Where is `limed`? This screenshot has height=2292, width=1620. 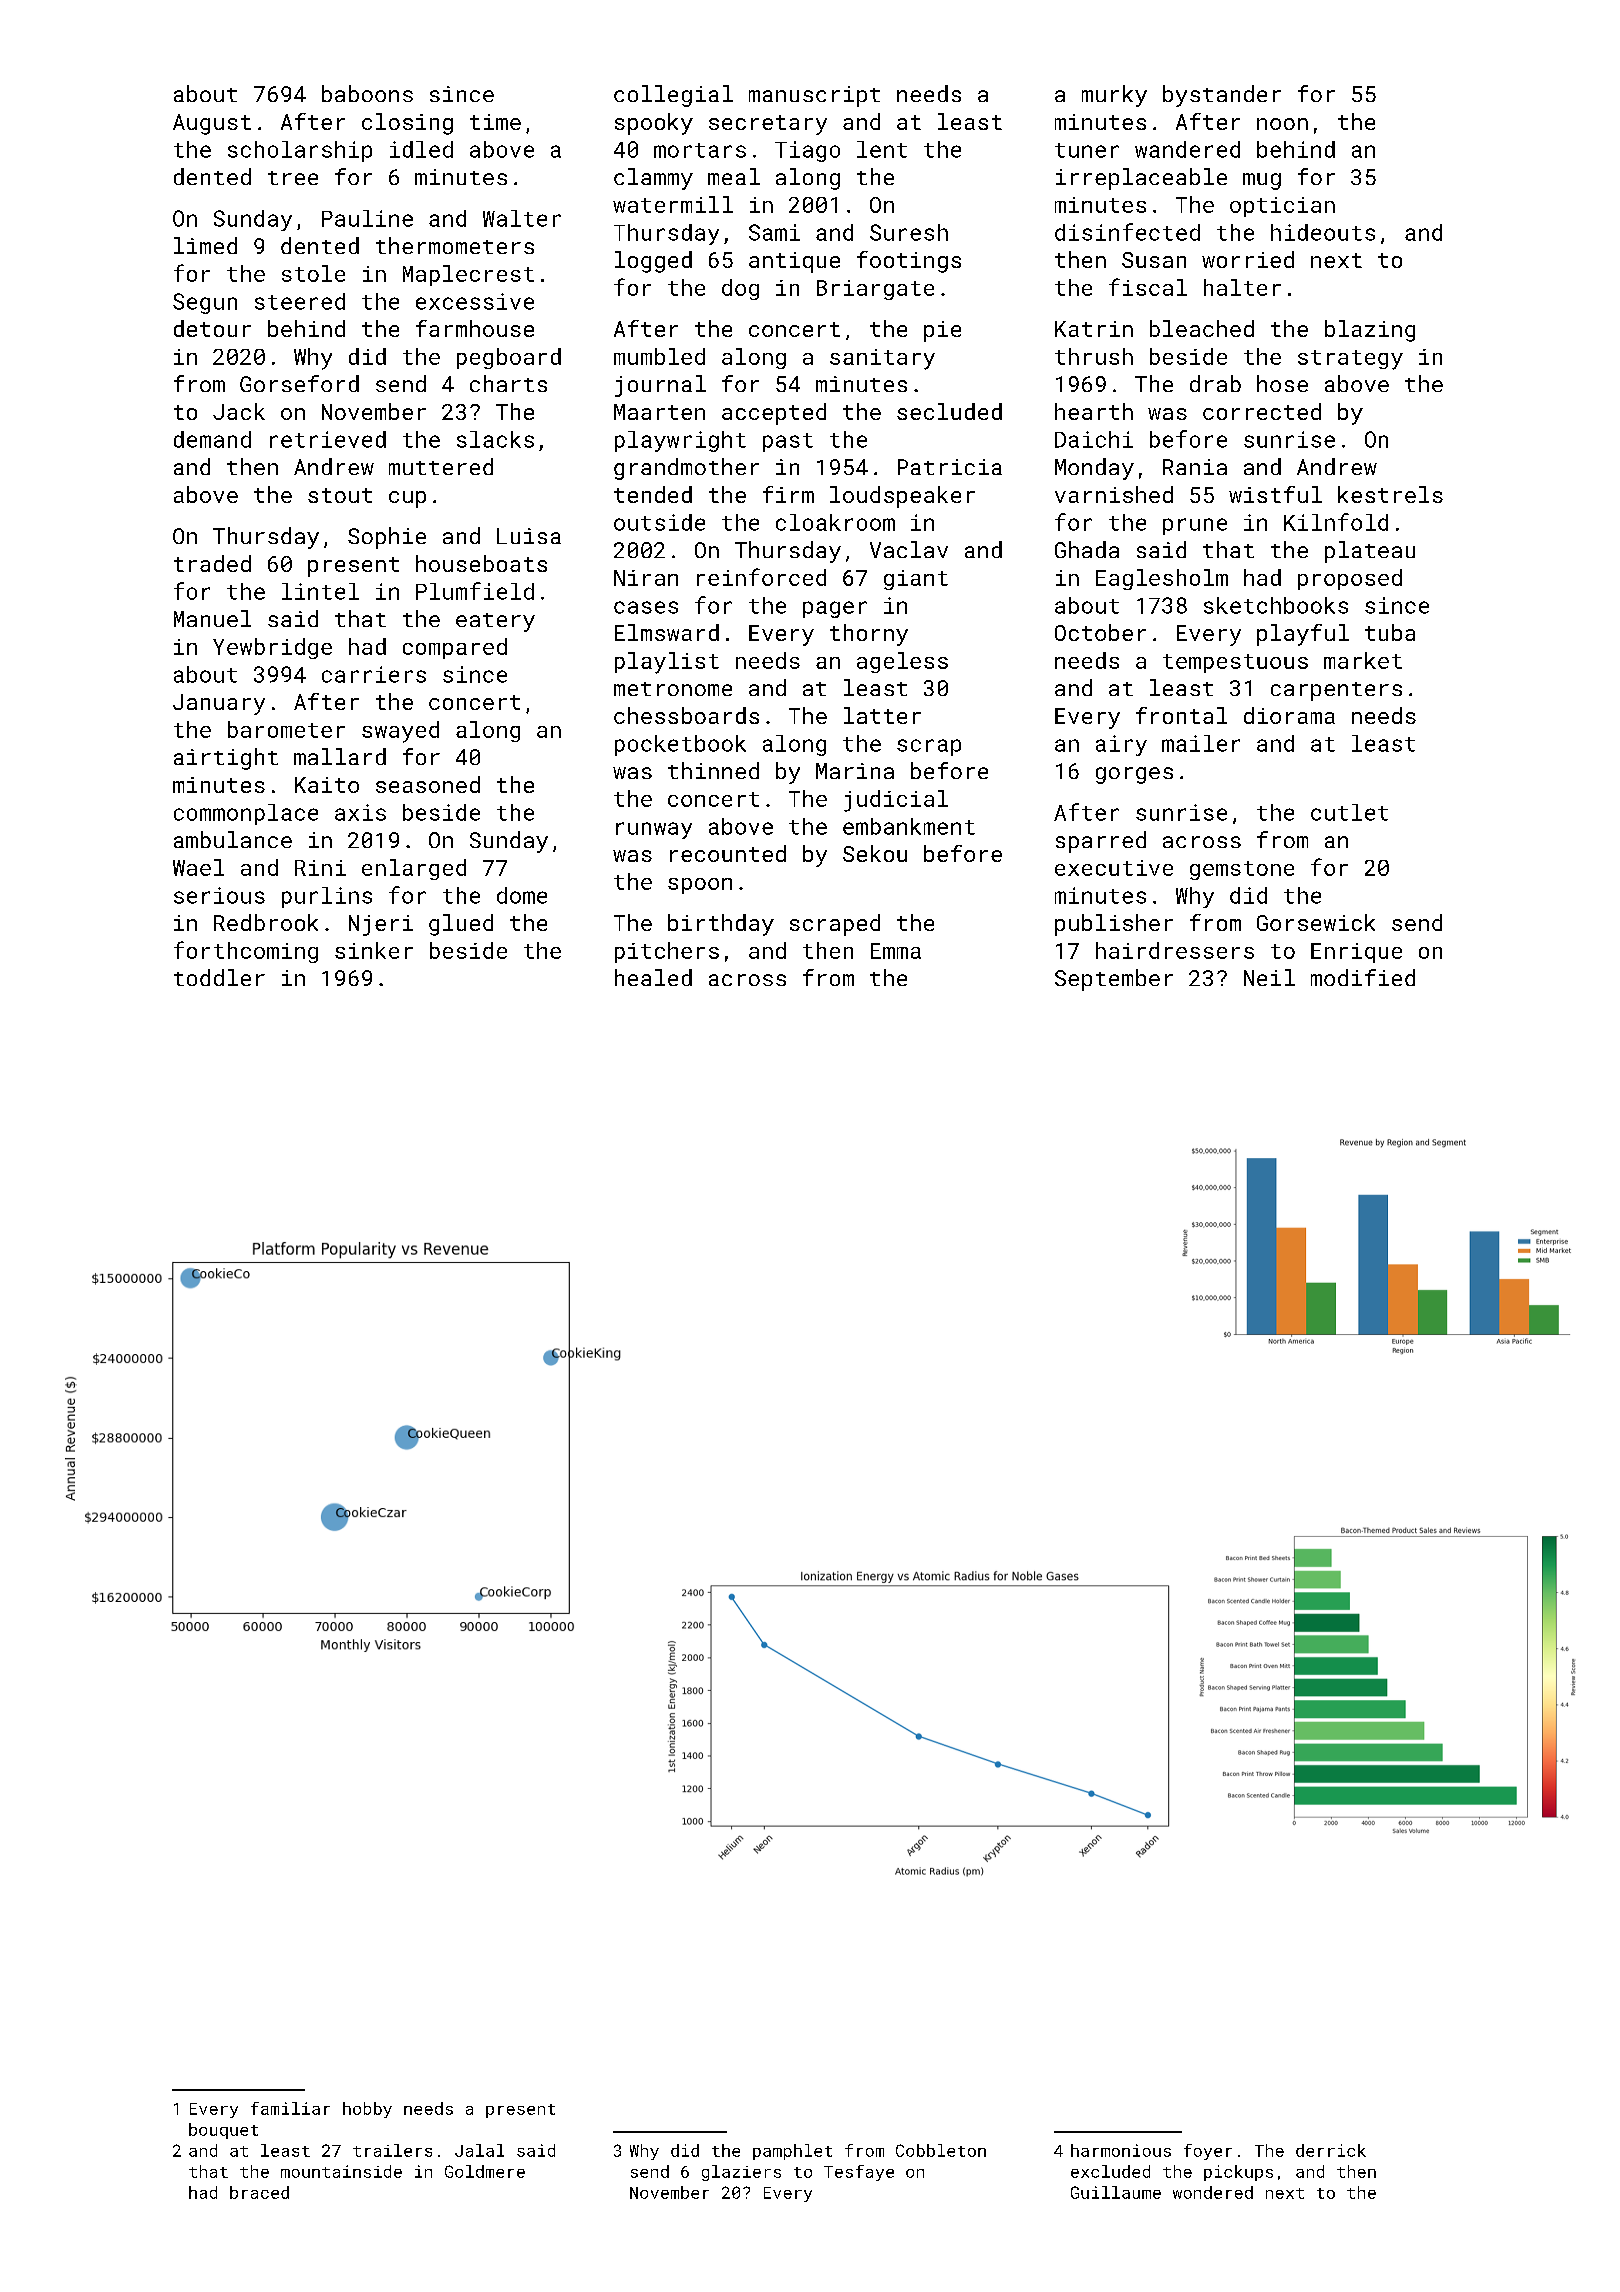 limed is located at coordinates (205, 245).
